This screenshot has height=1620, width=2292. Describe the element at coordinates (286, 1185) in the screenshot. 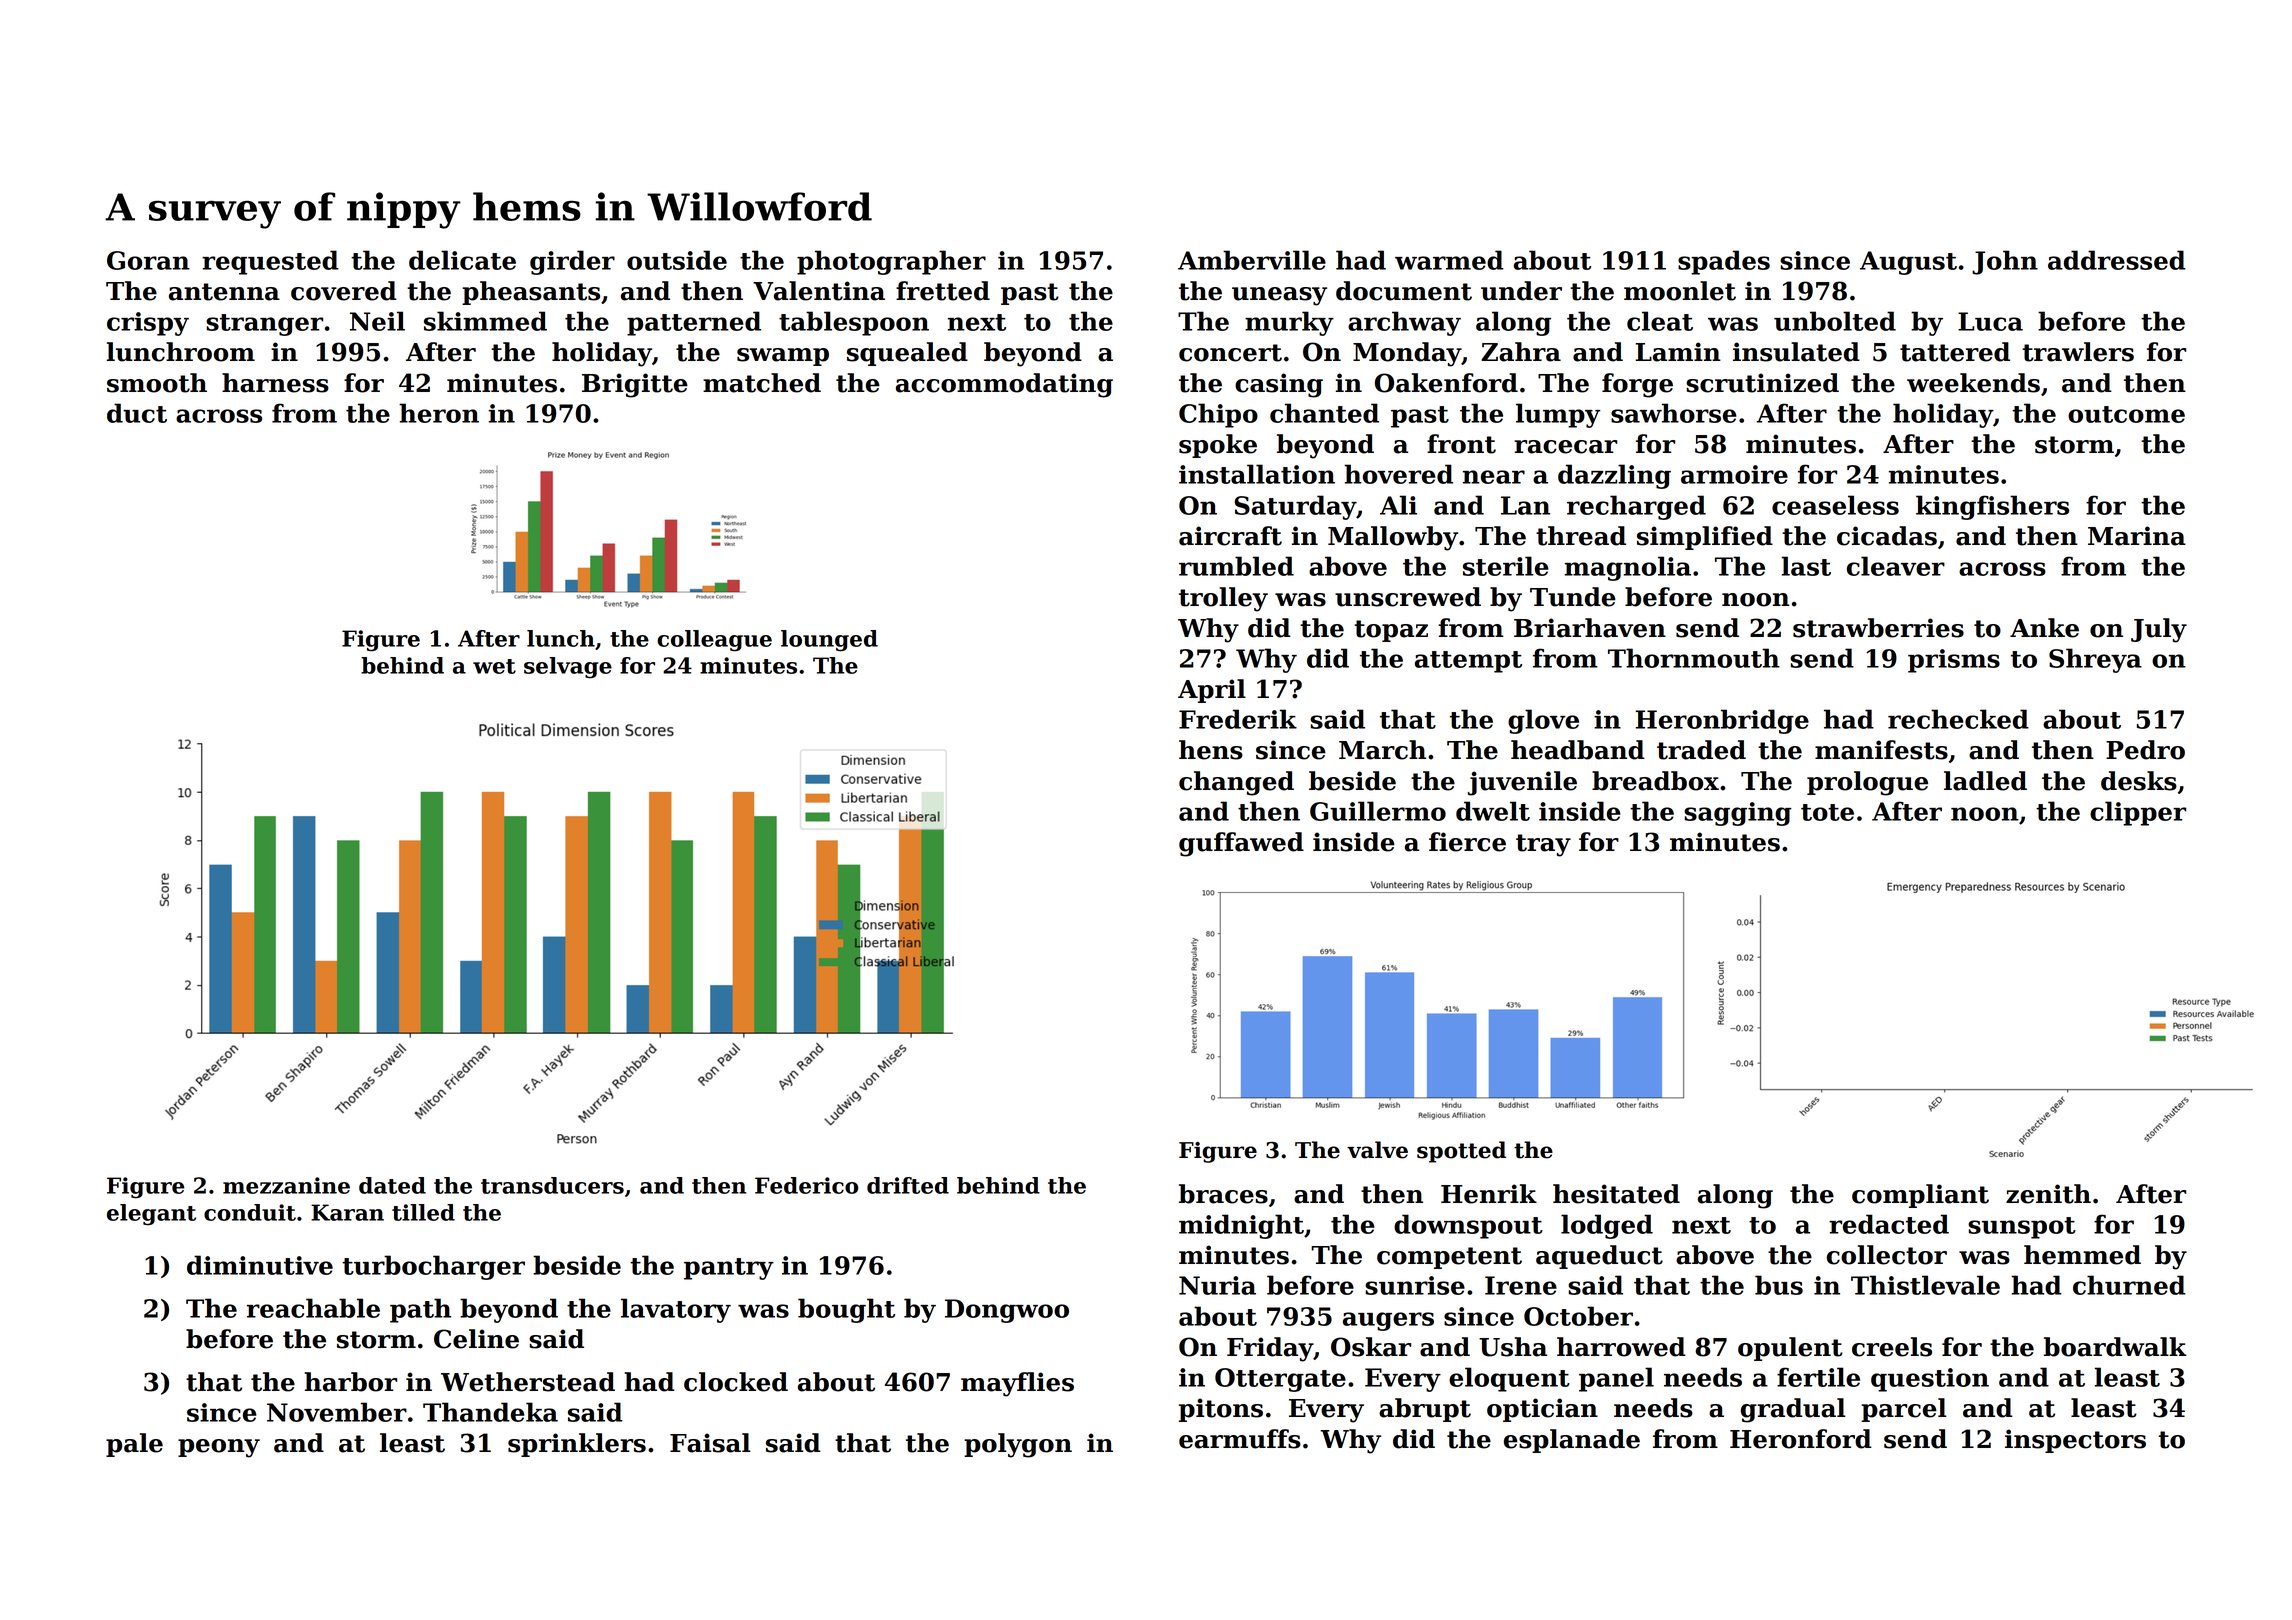

I see `mezzanine` at that location.
